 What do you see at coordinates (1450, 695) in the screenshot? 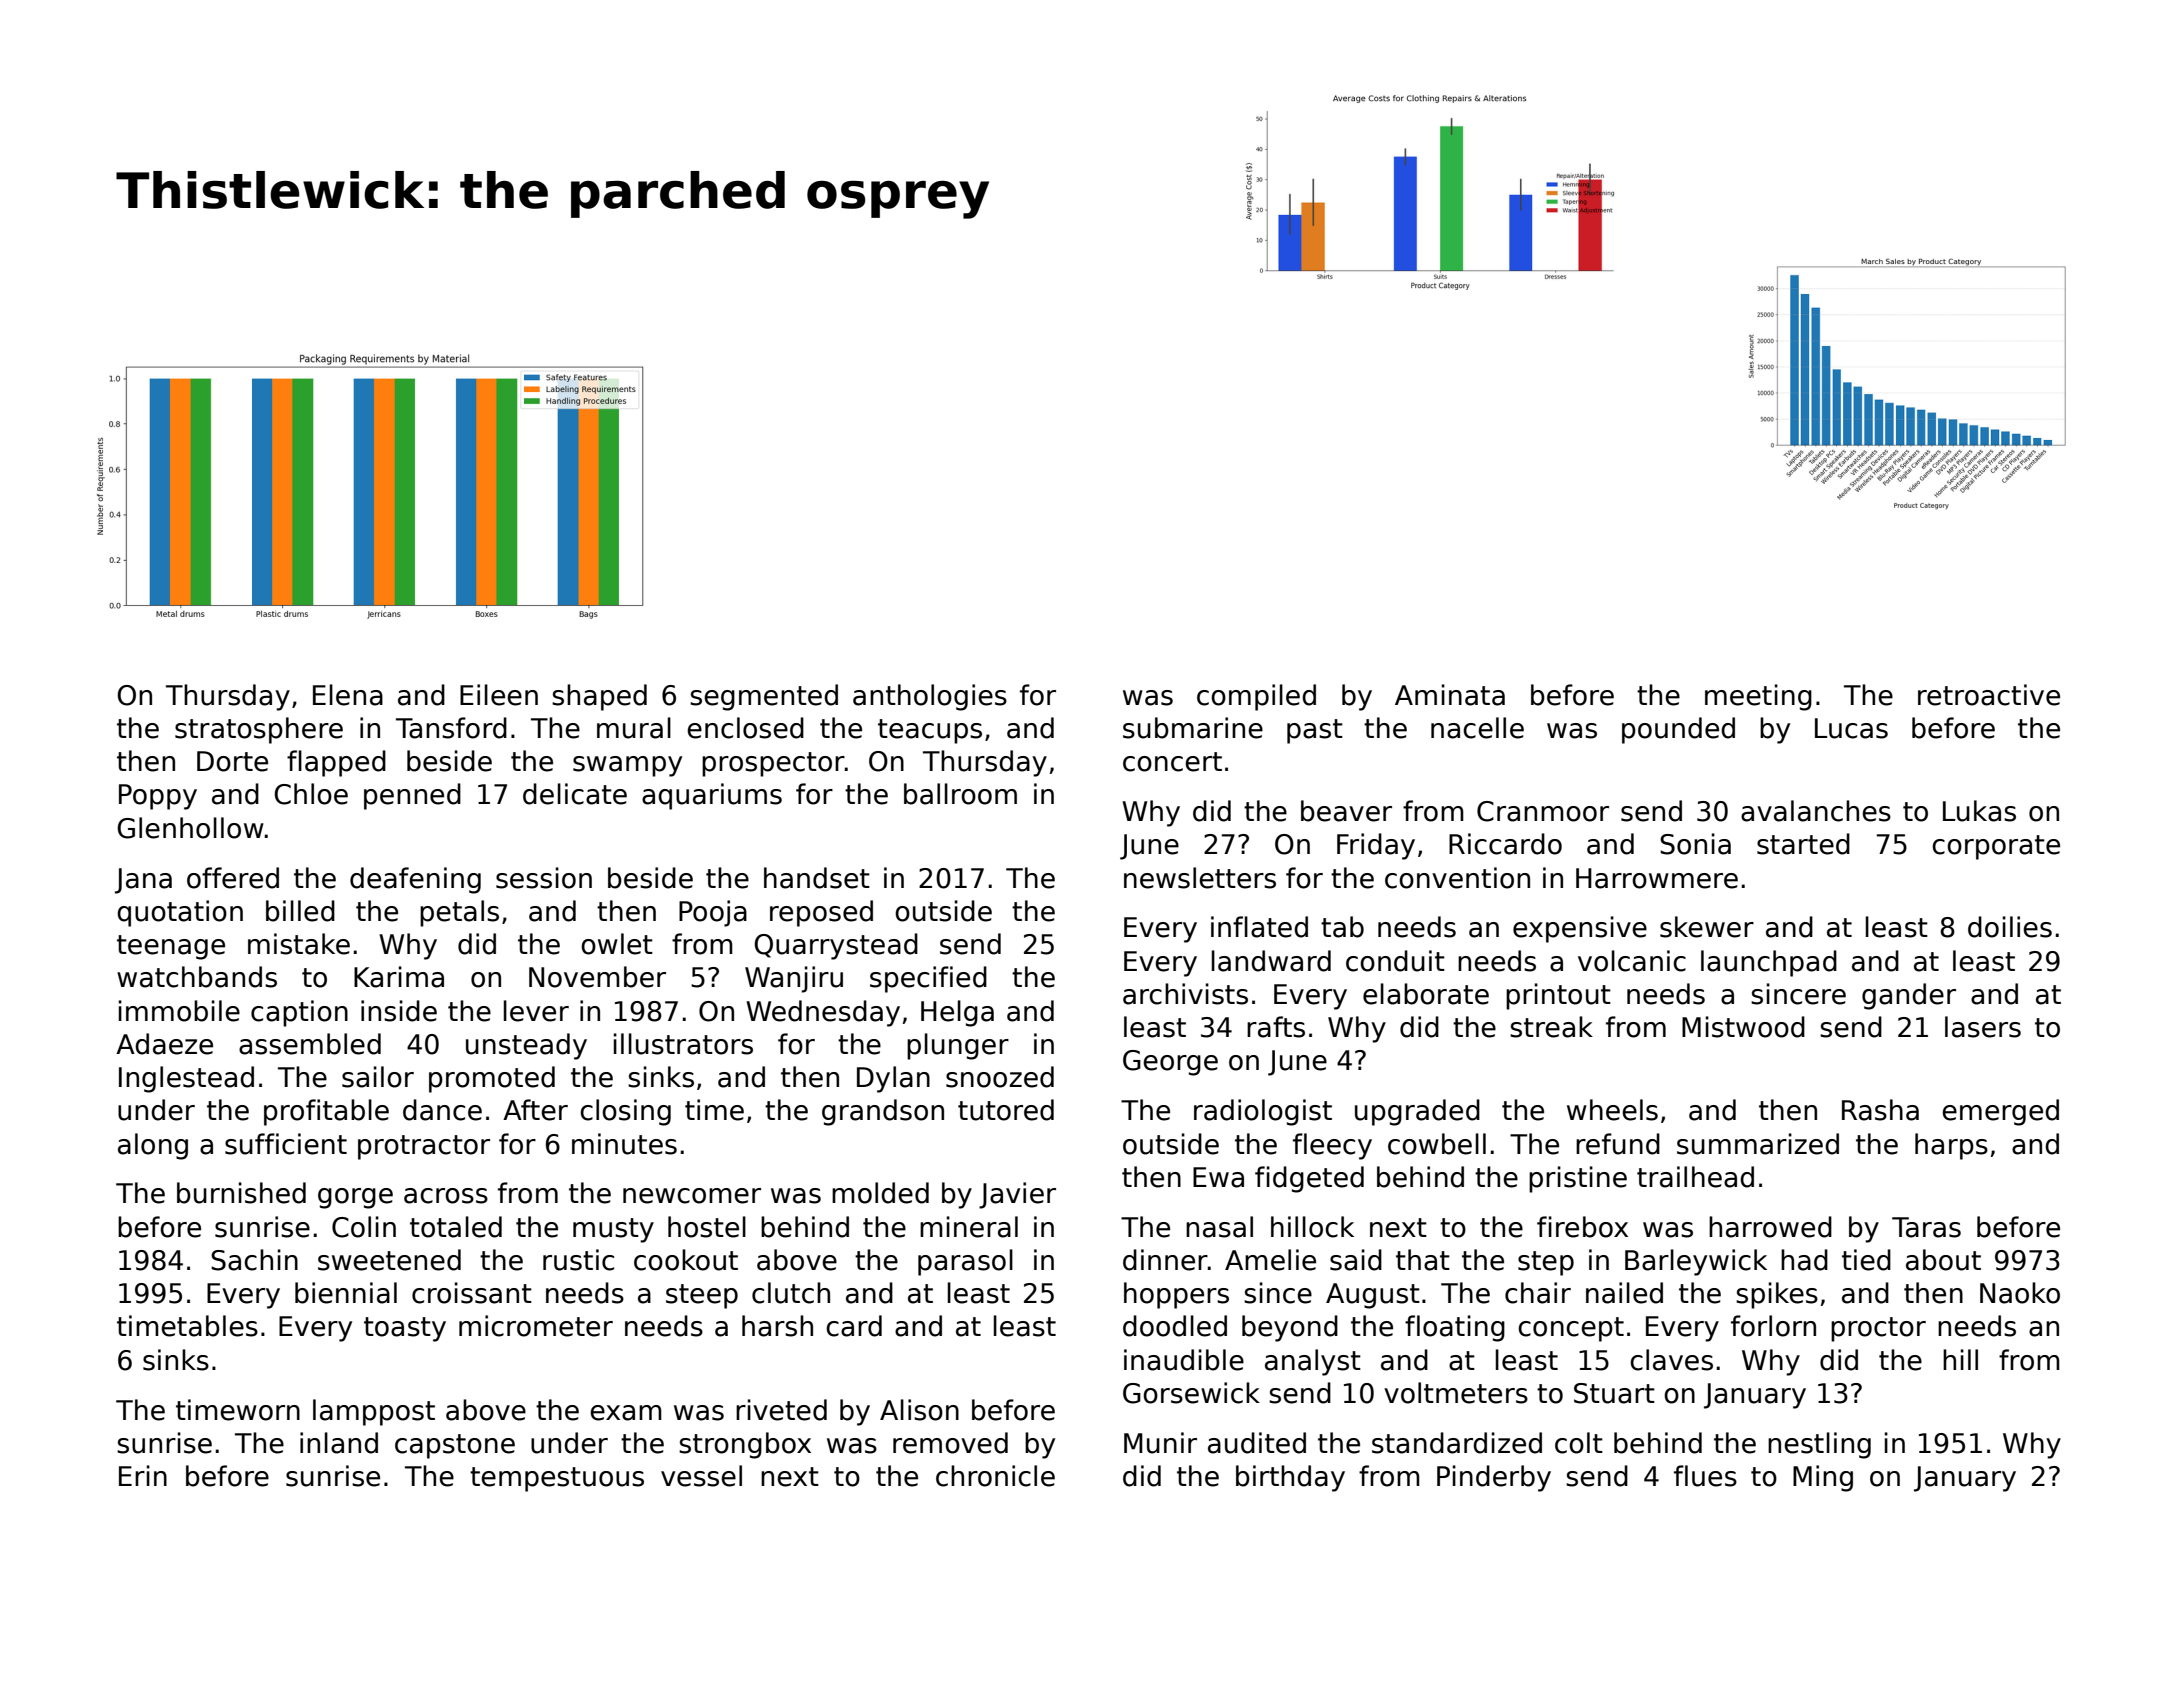
I see `Aminata` at bounding box center [1450, 695].
